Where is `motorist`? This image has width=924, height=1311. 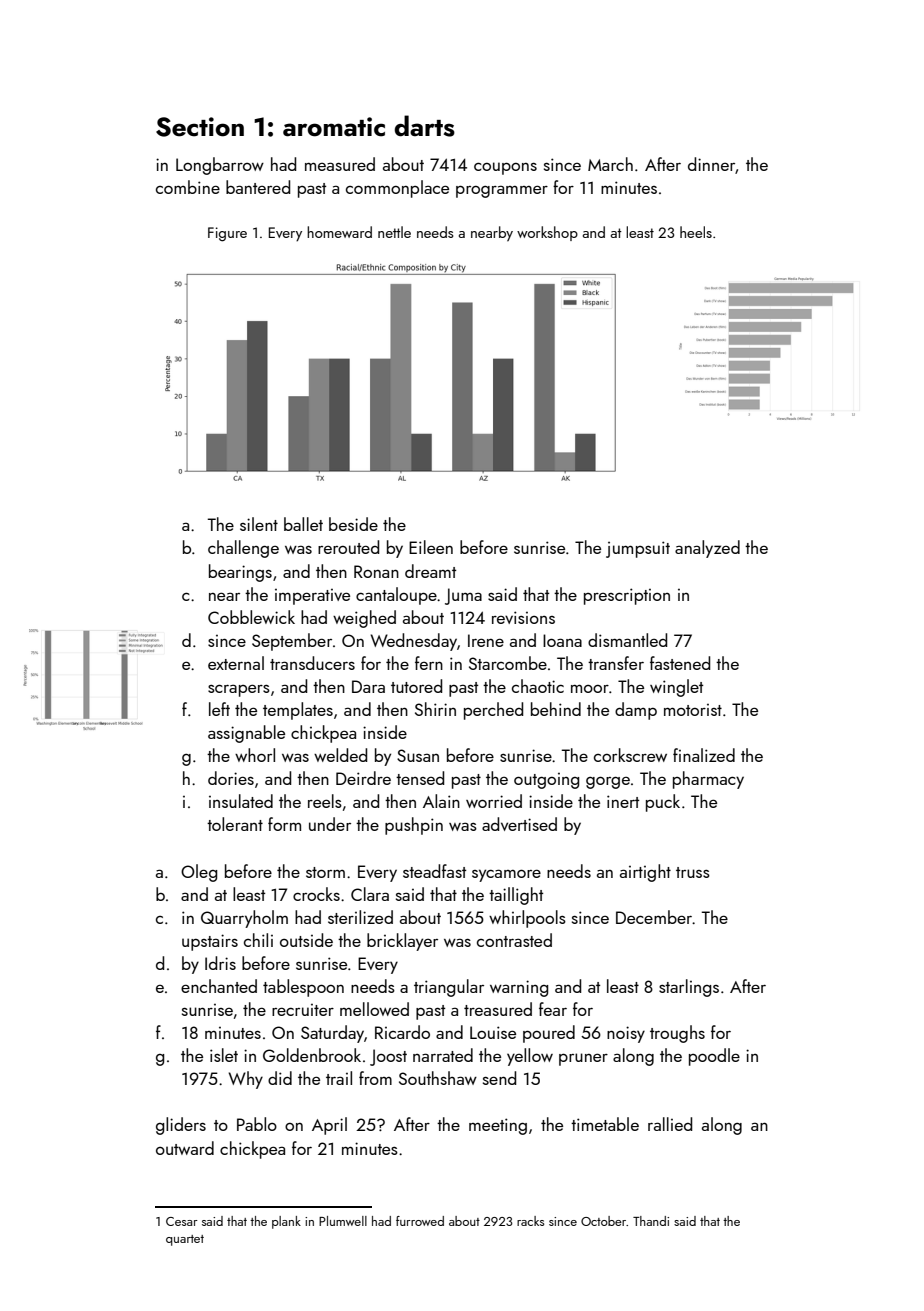
motorist is located at coordinates (693, 710).
